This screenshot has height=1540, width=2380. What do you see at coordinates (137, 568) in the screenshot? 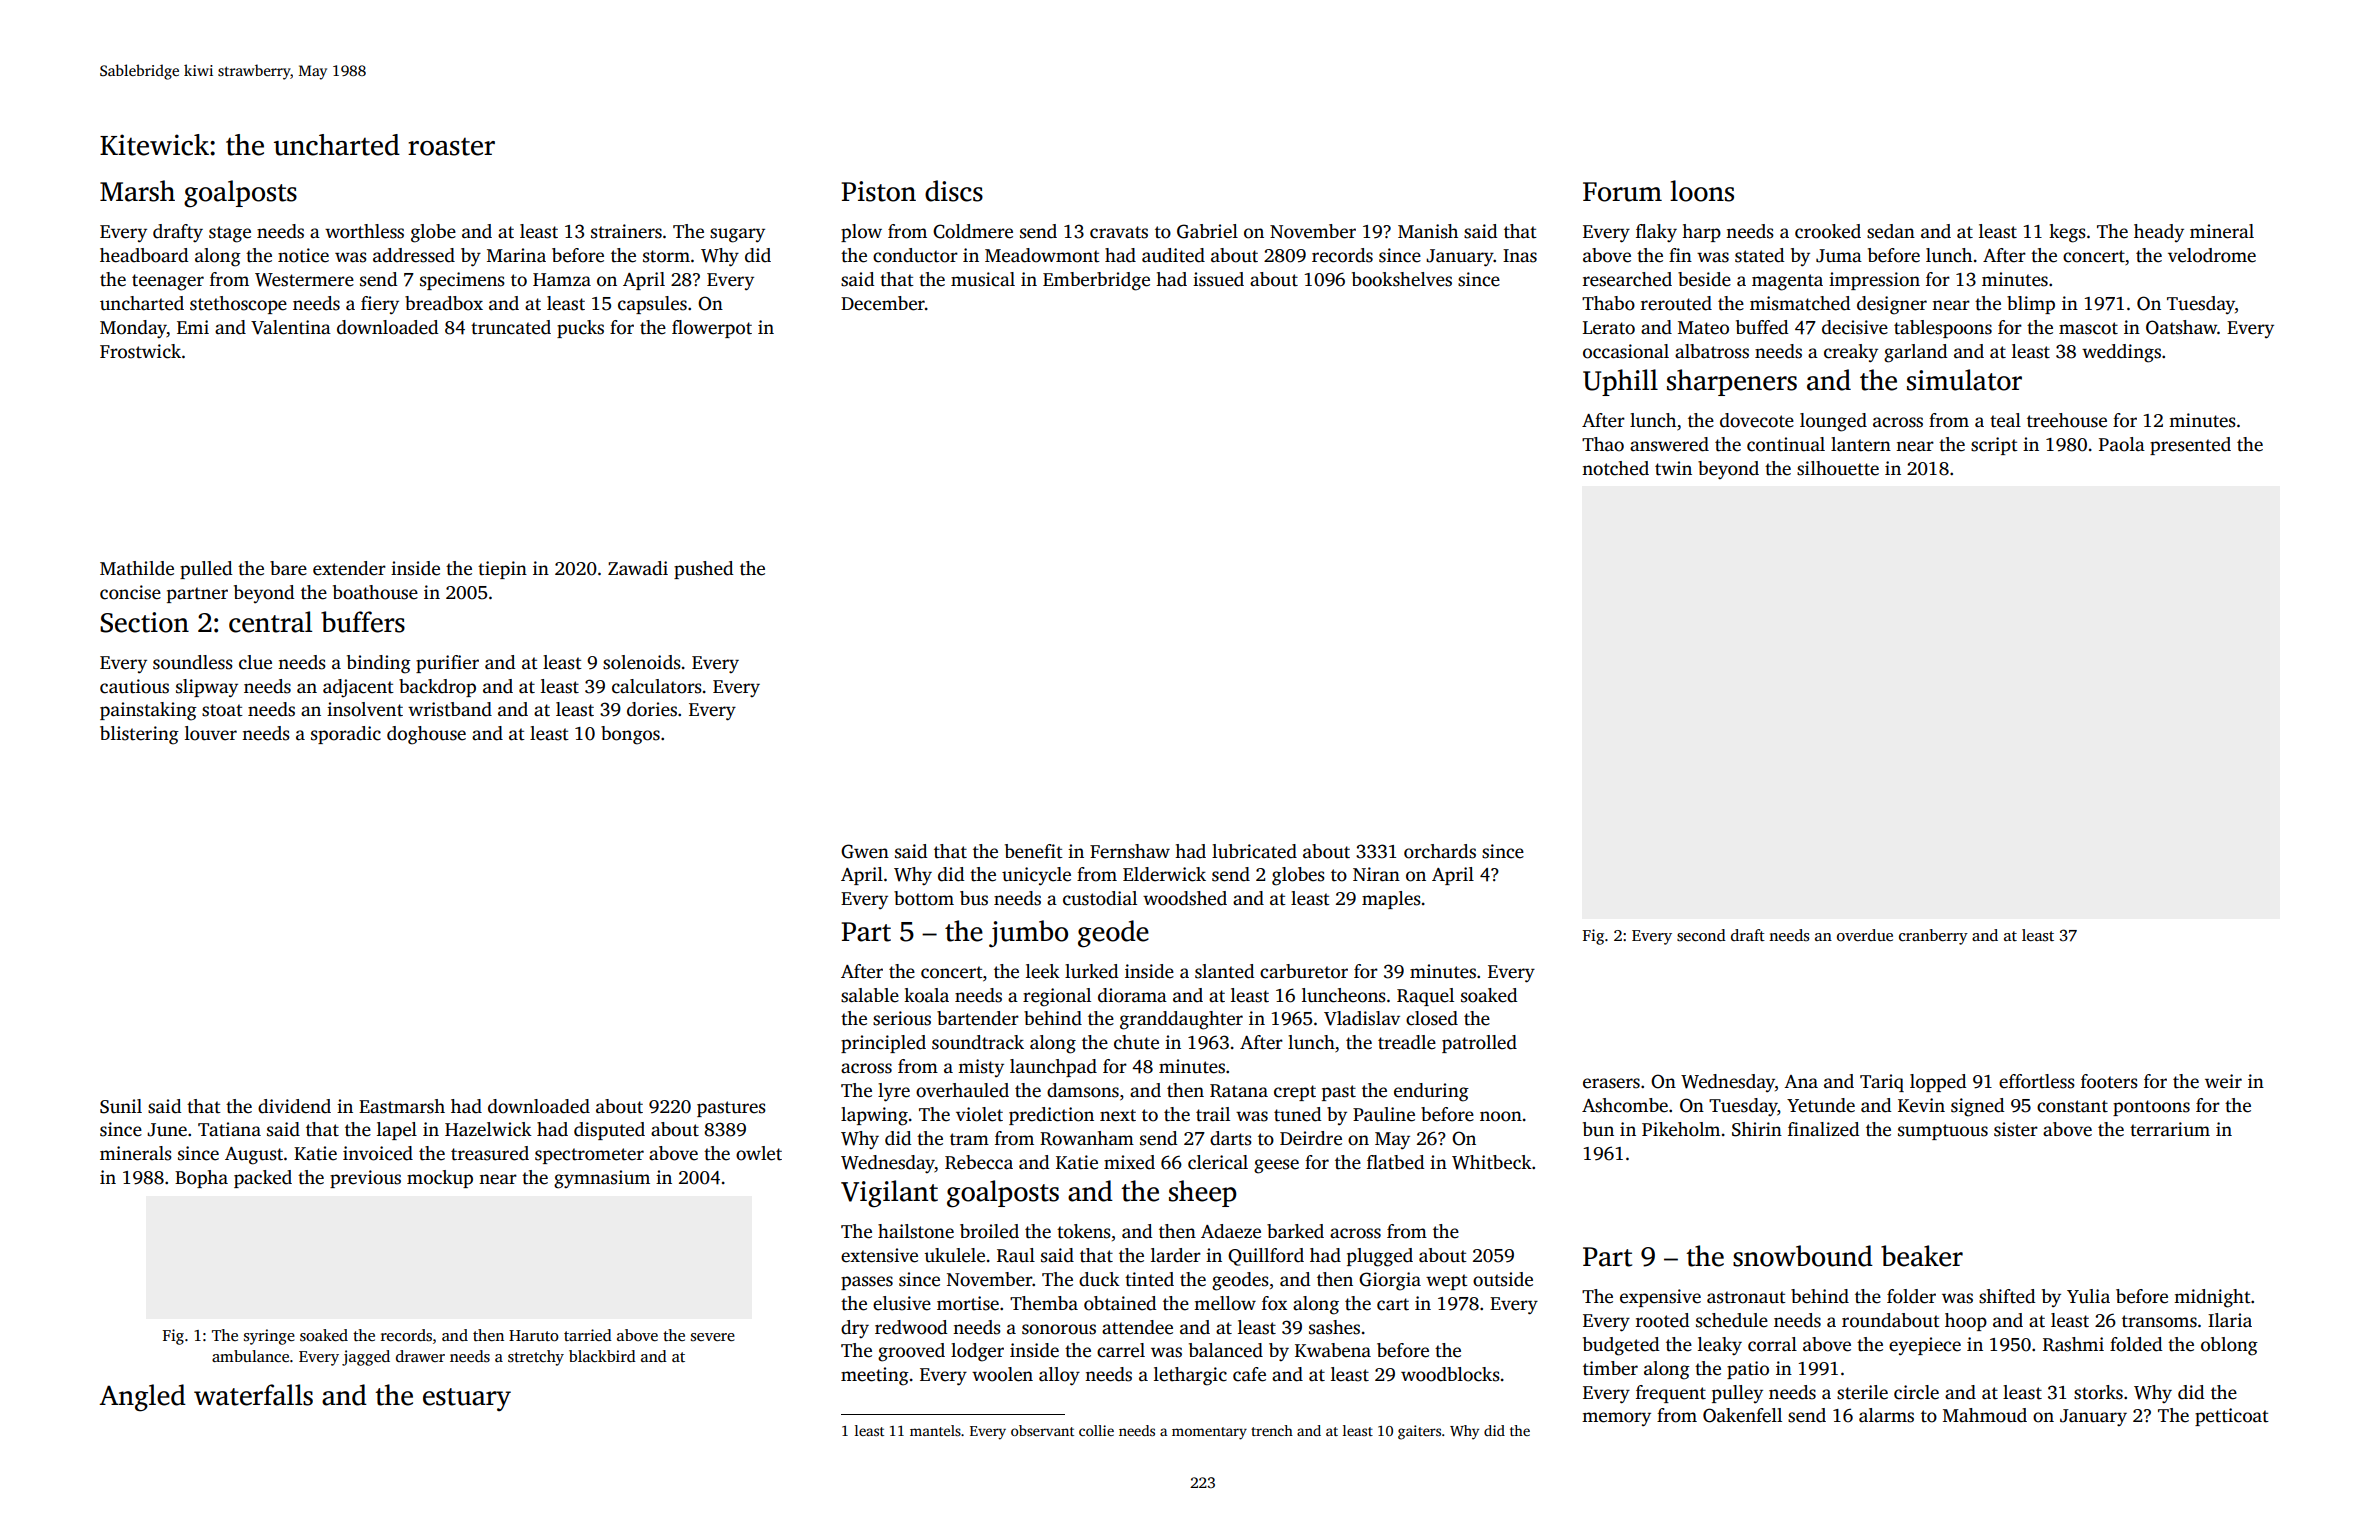
I see `Mathilde` at bounding box center [137, 568].
